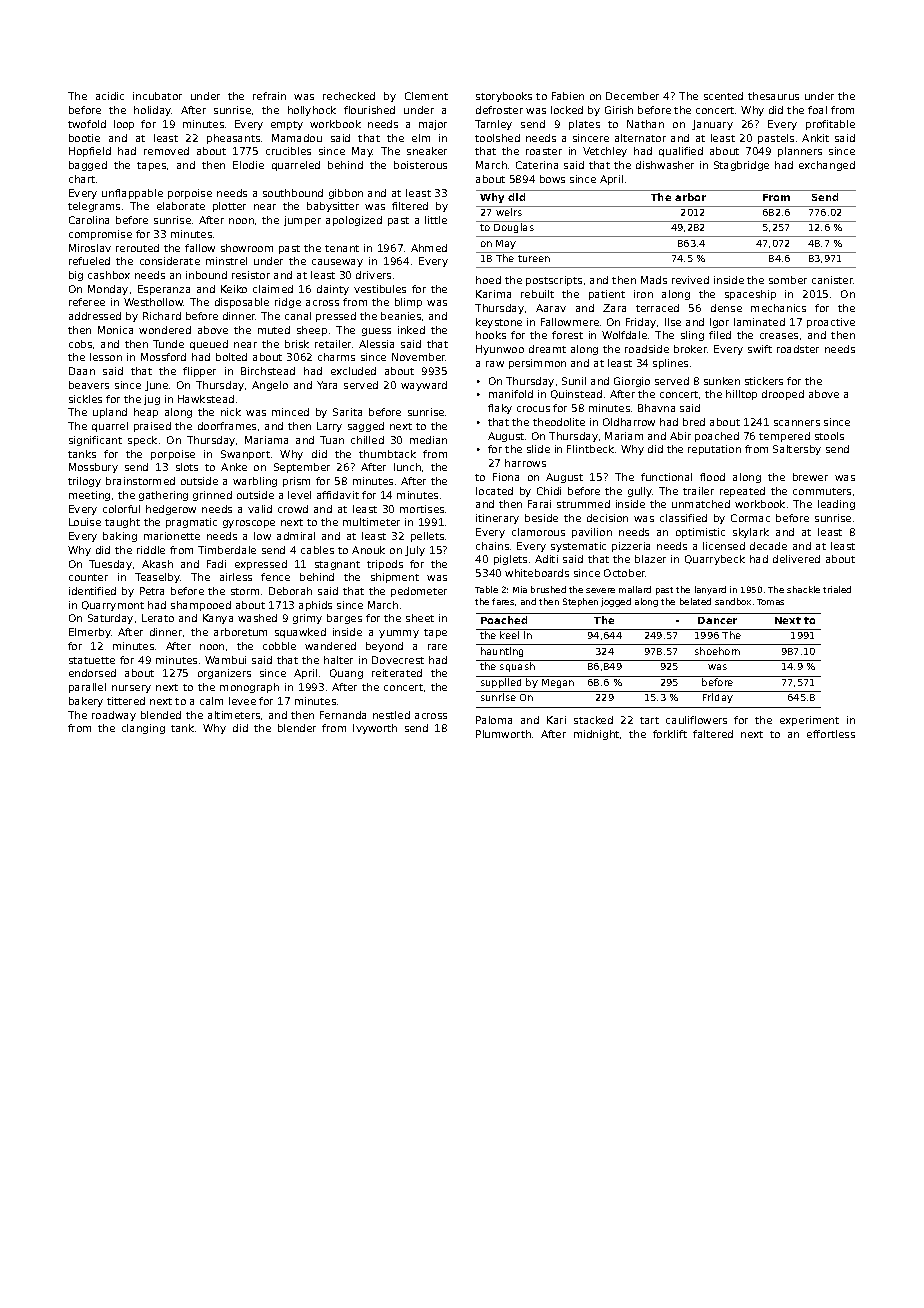 This image has width=924, height=1308. Describe the element at coordinates (143, 729) in the image. I see `clanging` at that location.
